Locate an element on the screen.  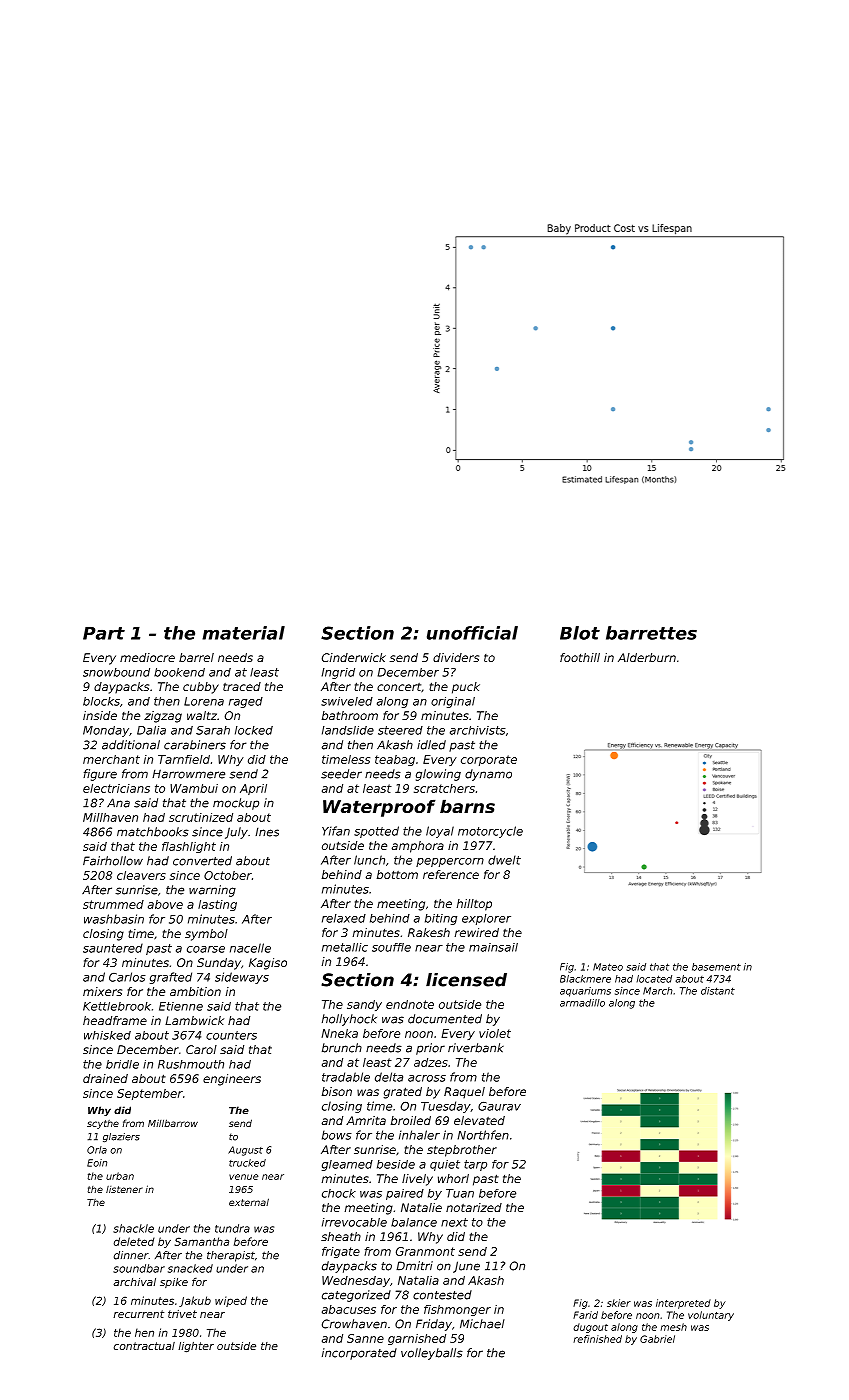
volleyballs is located at coordinates (432, 1354).
